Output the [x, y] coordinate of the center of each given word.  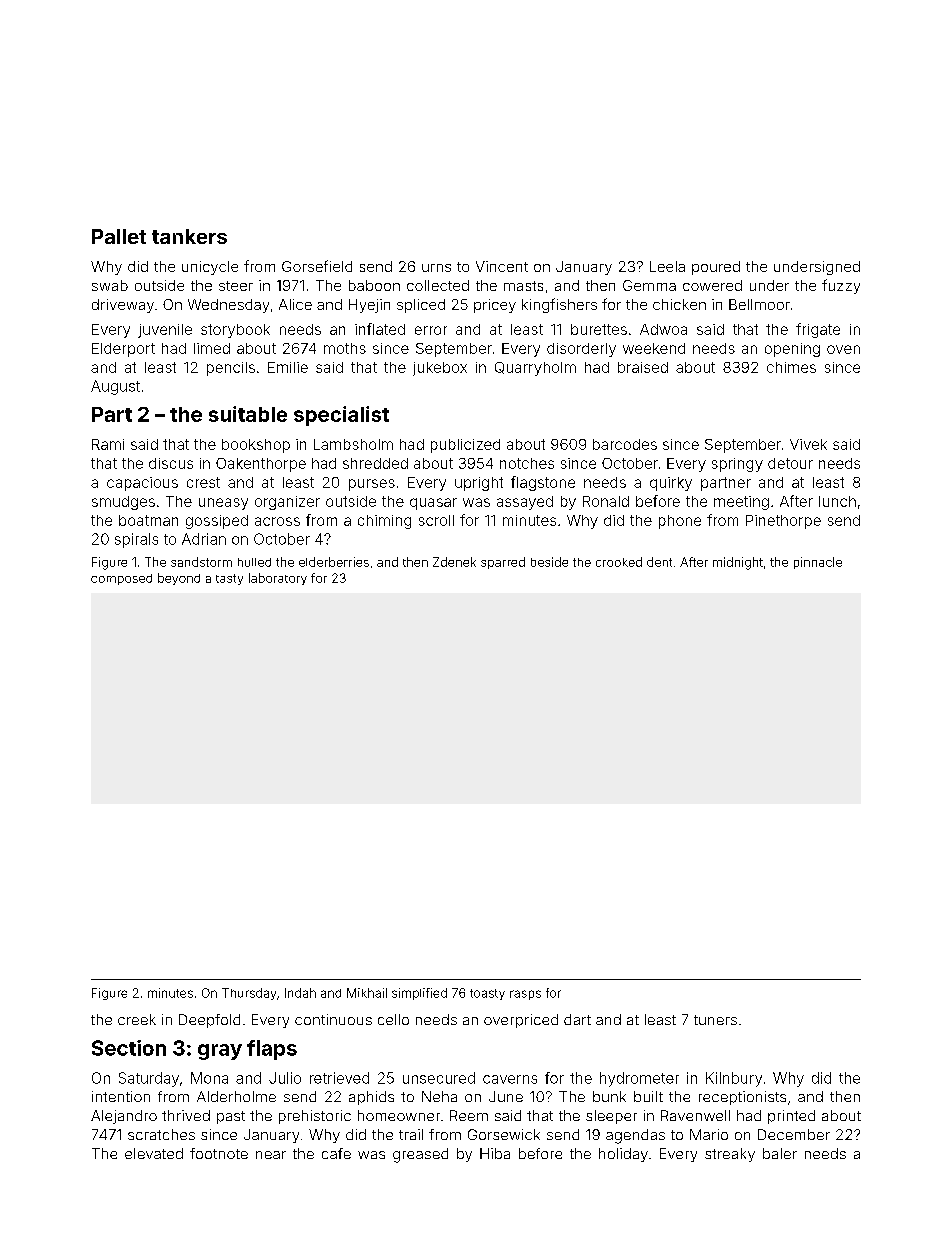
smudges [123, 503]
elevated [154, 1153]
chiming [384, 522]
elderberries [334, 562]
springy [737, 465]
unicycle [210, 268]
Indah [300, 993]
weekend [654, 348]
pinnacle [818, 563]
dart [577, 1019]
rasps [525, 995]
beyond [179, 579]
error [431, 330]
